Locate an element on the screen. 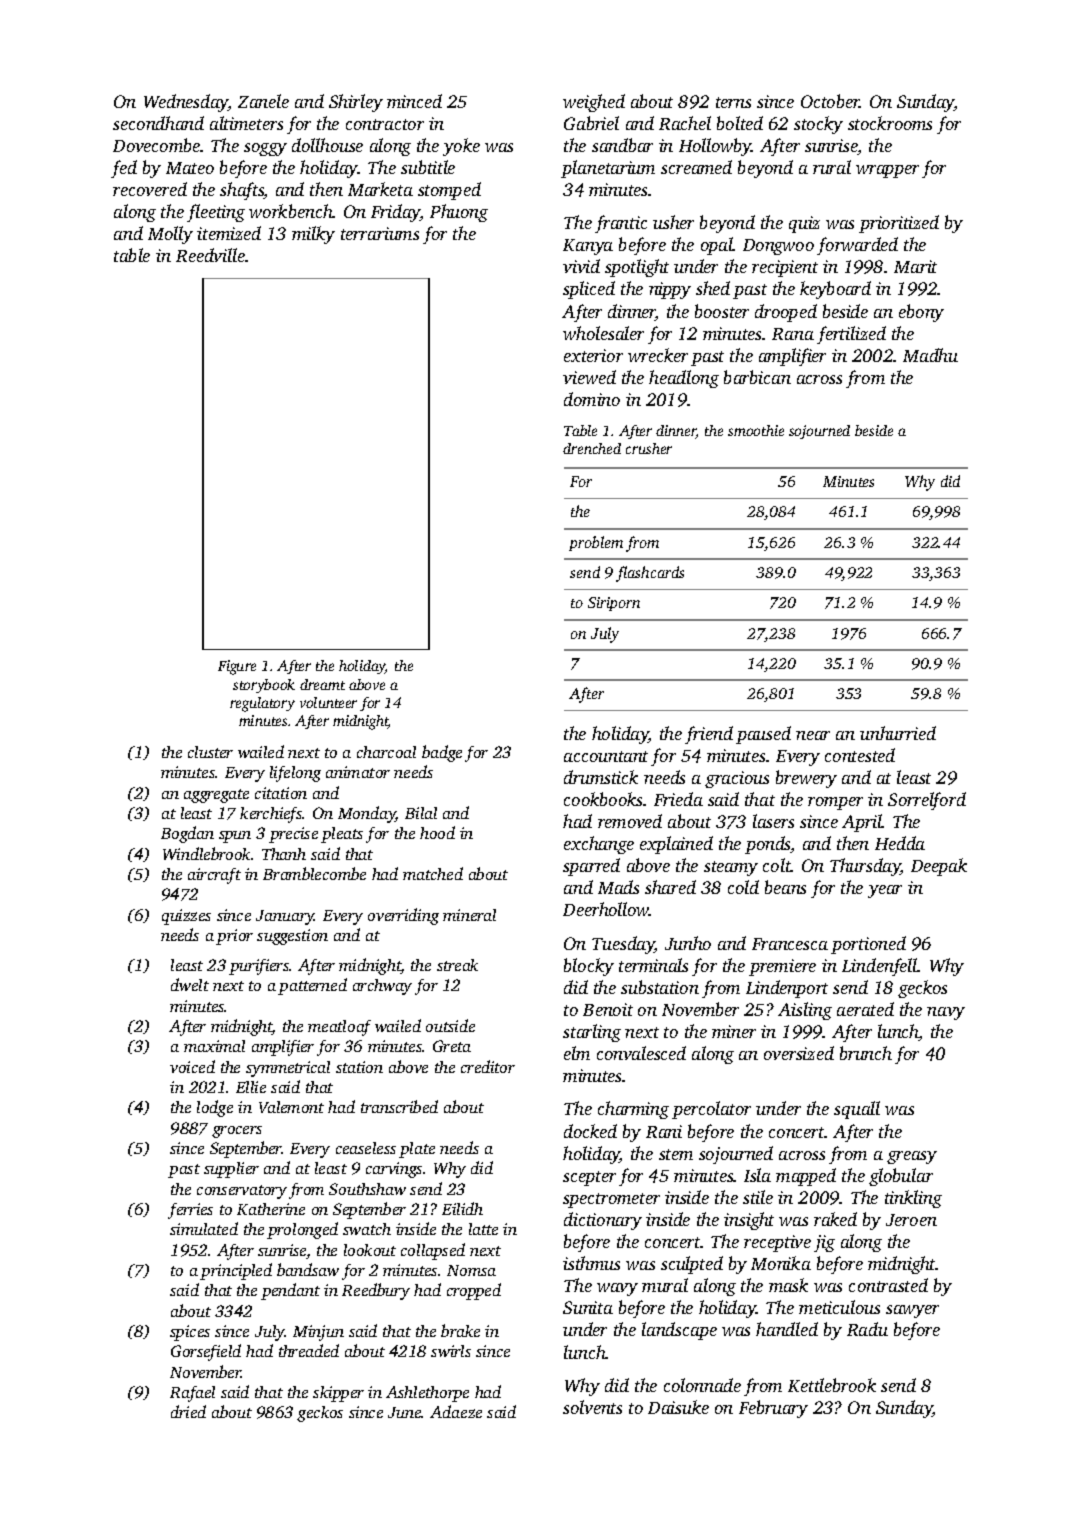 This screenshot has width=1082, height=1536. wrapper is located at coordinates (887, 171).
